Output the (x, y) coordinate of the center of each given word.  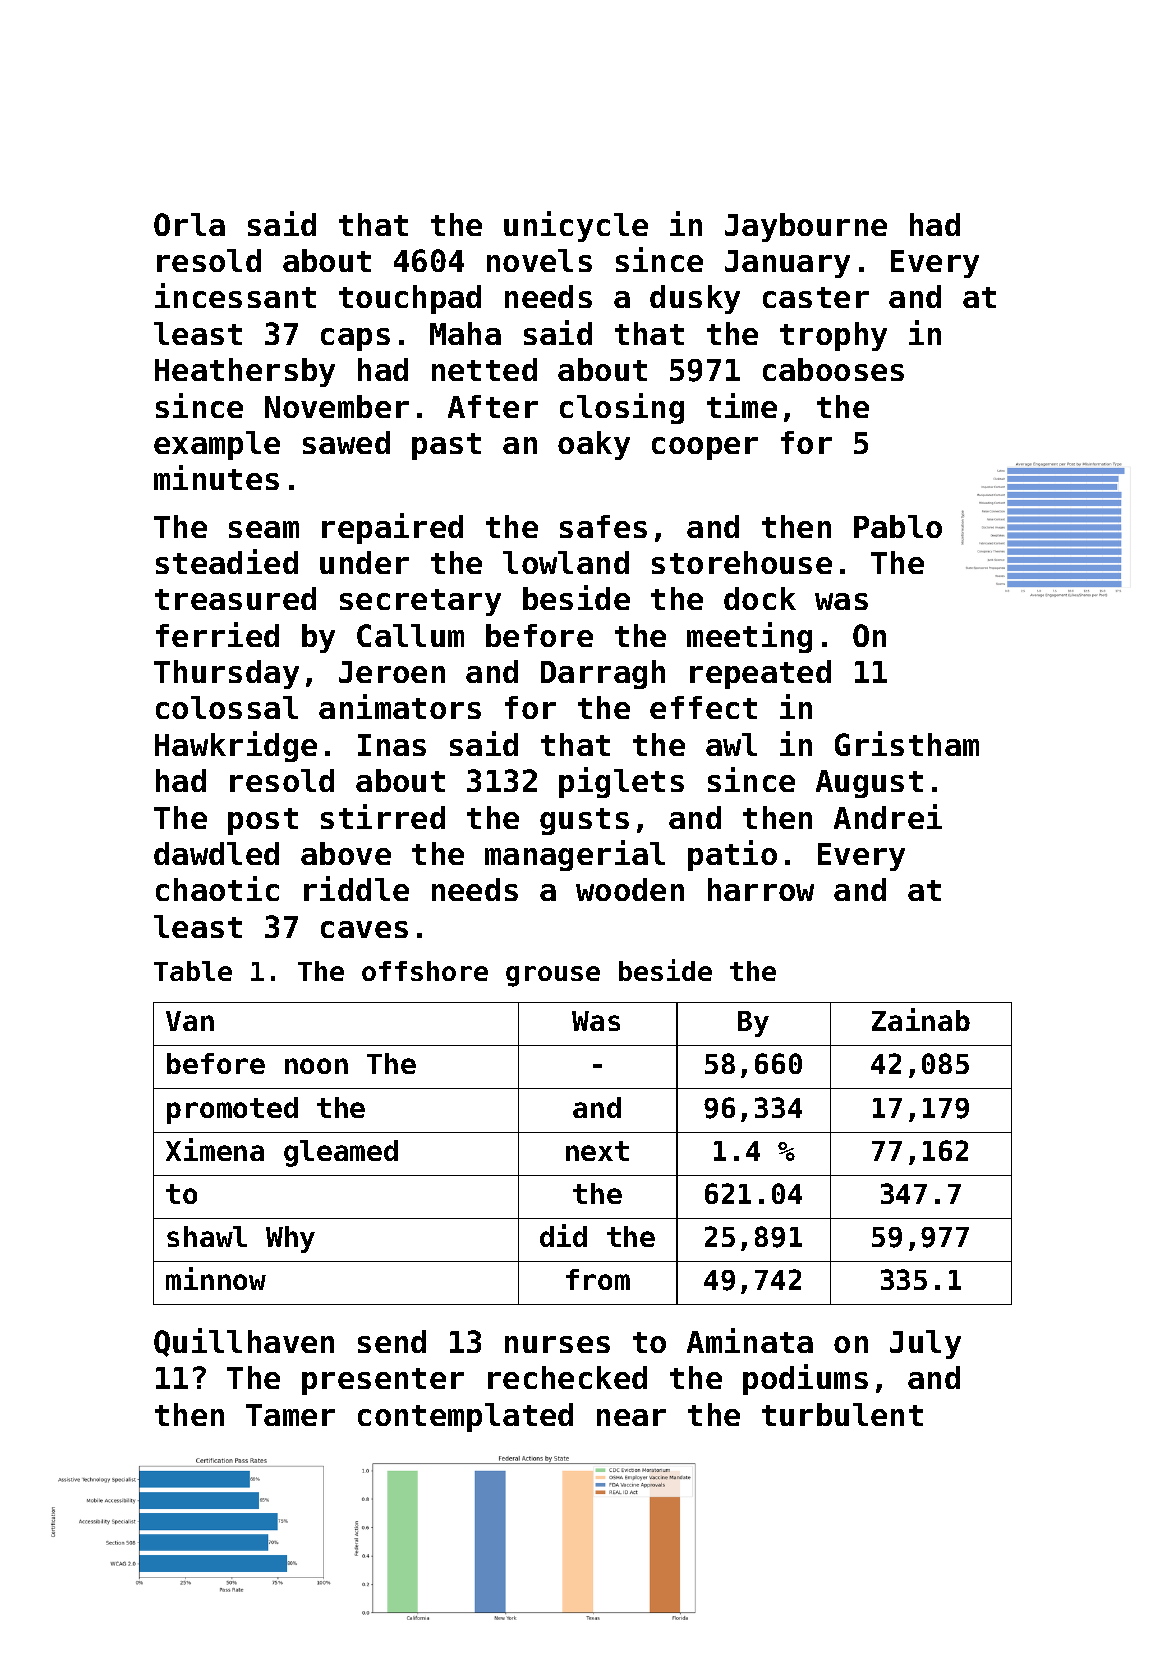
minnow (216, 1278)
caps (355, 339)
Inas (392, 745)
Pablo (898, 526)
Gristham (907, 743)
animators (400, 706)
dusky (695, 299)
